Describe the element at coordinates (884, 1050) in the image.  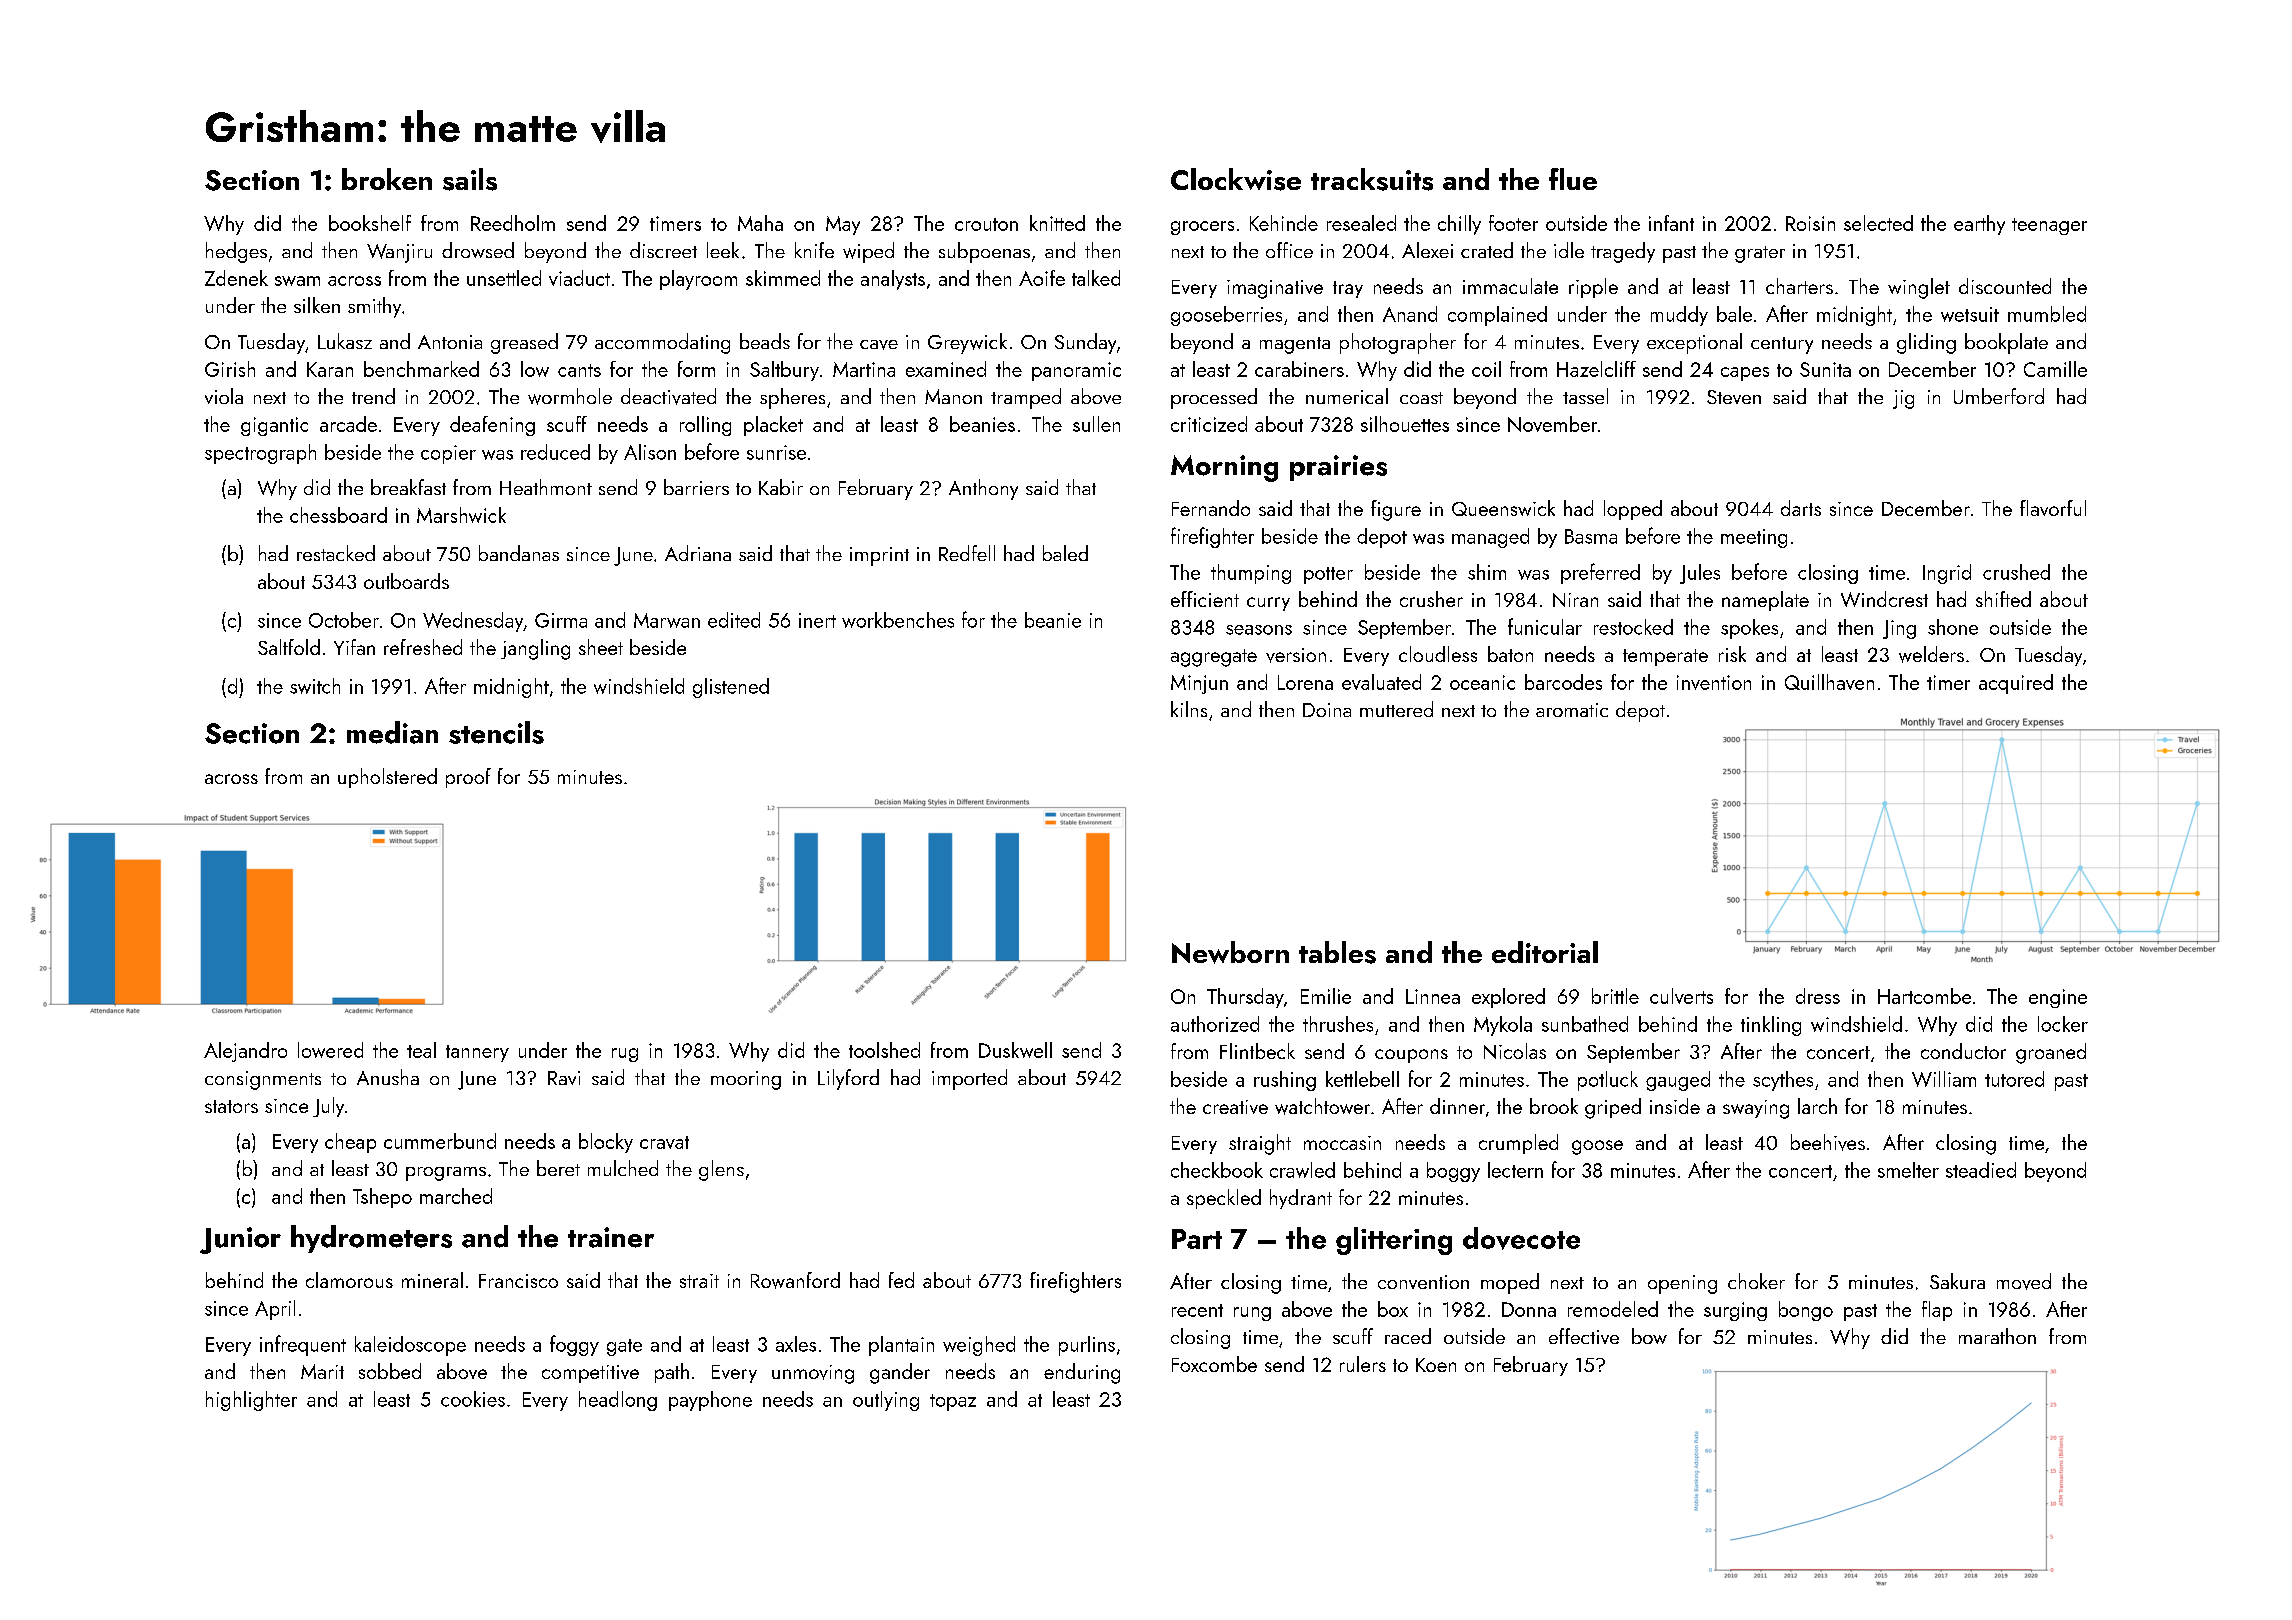
I see `toolshed` at that location.
